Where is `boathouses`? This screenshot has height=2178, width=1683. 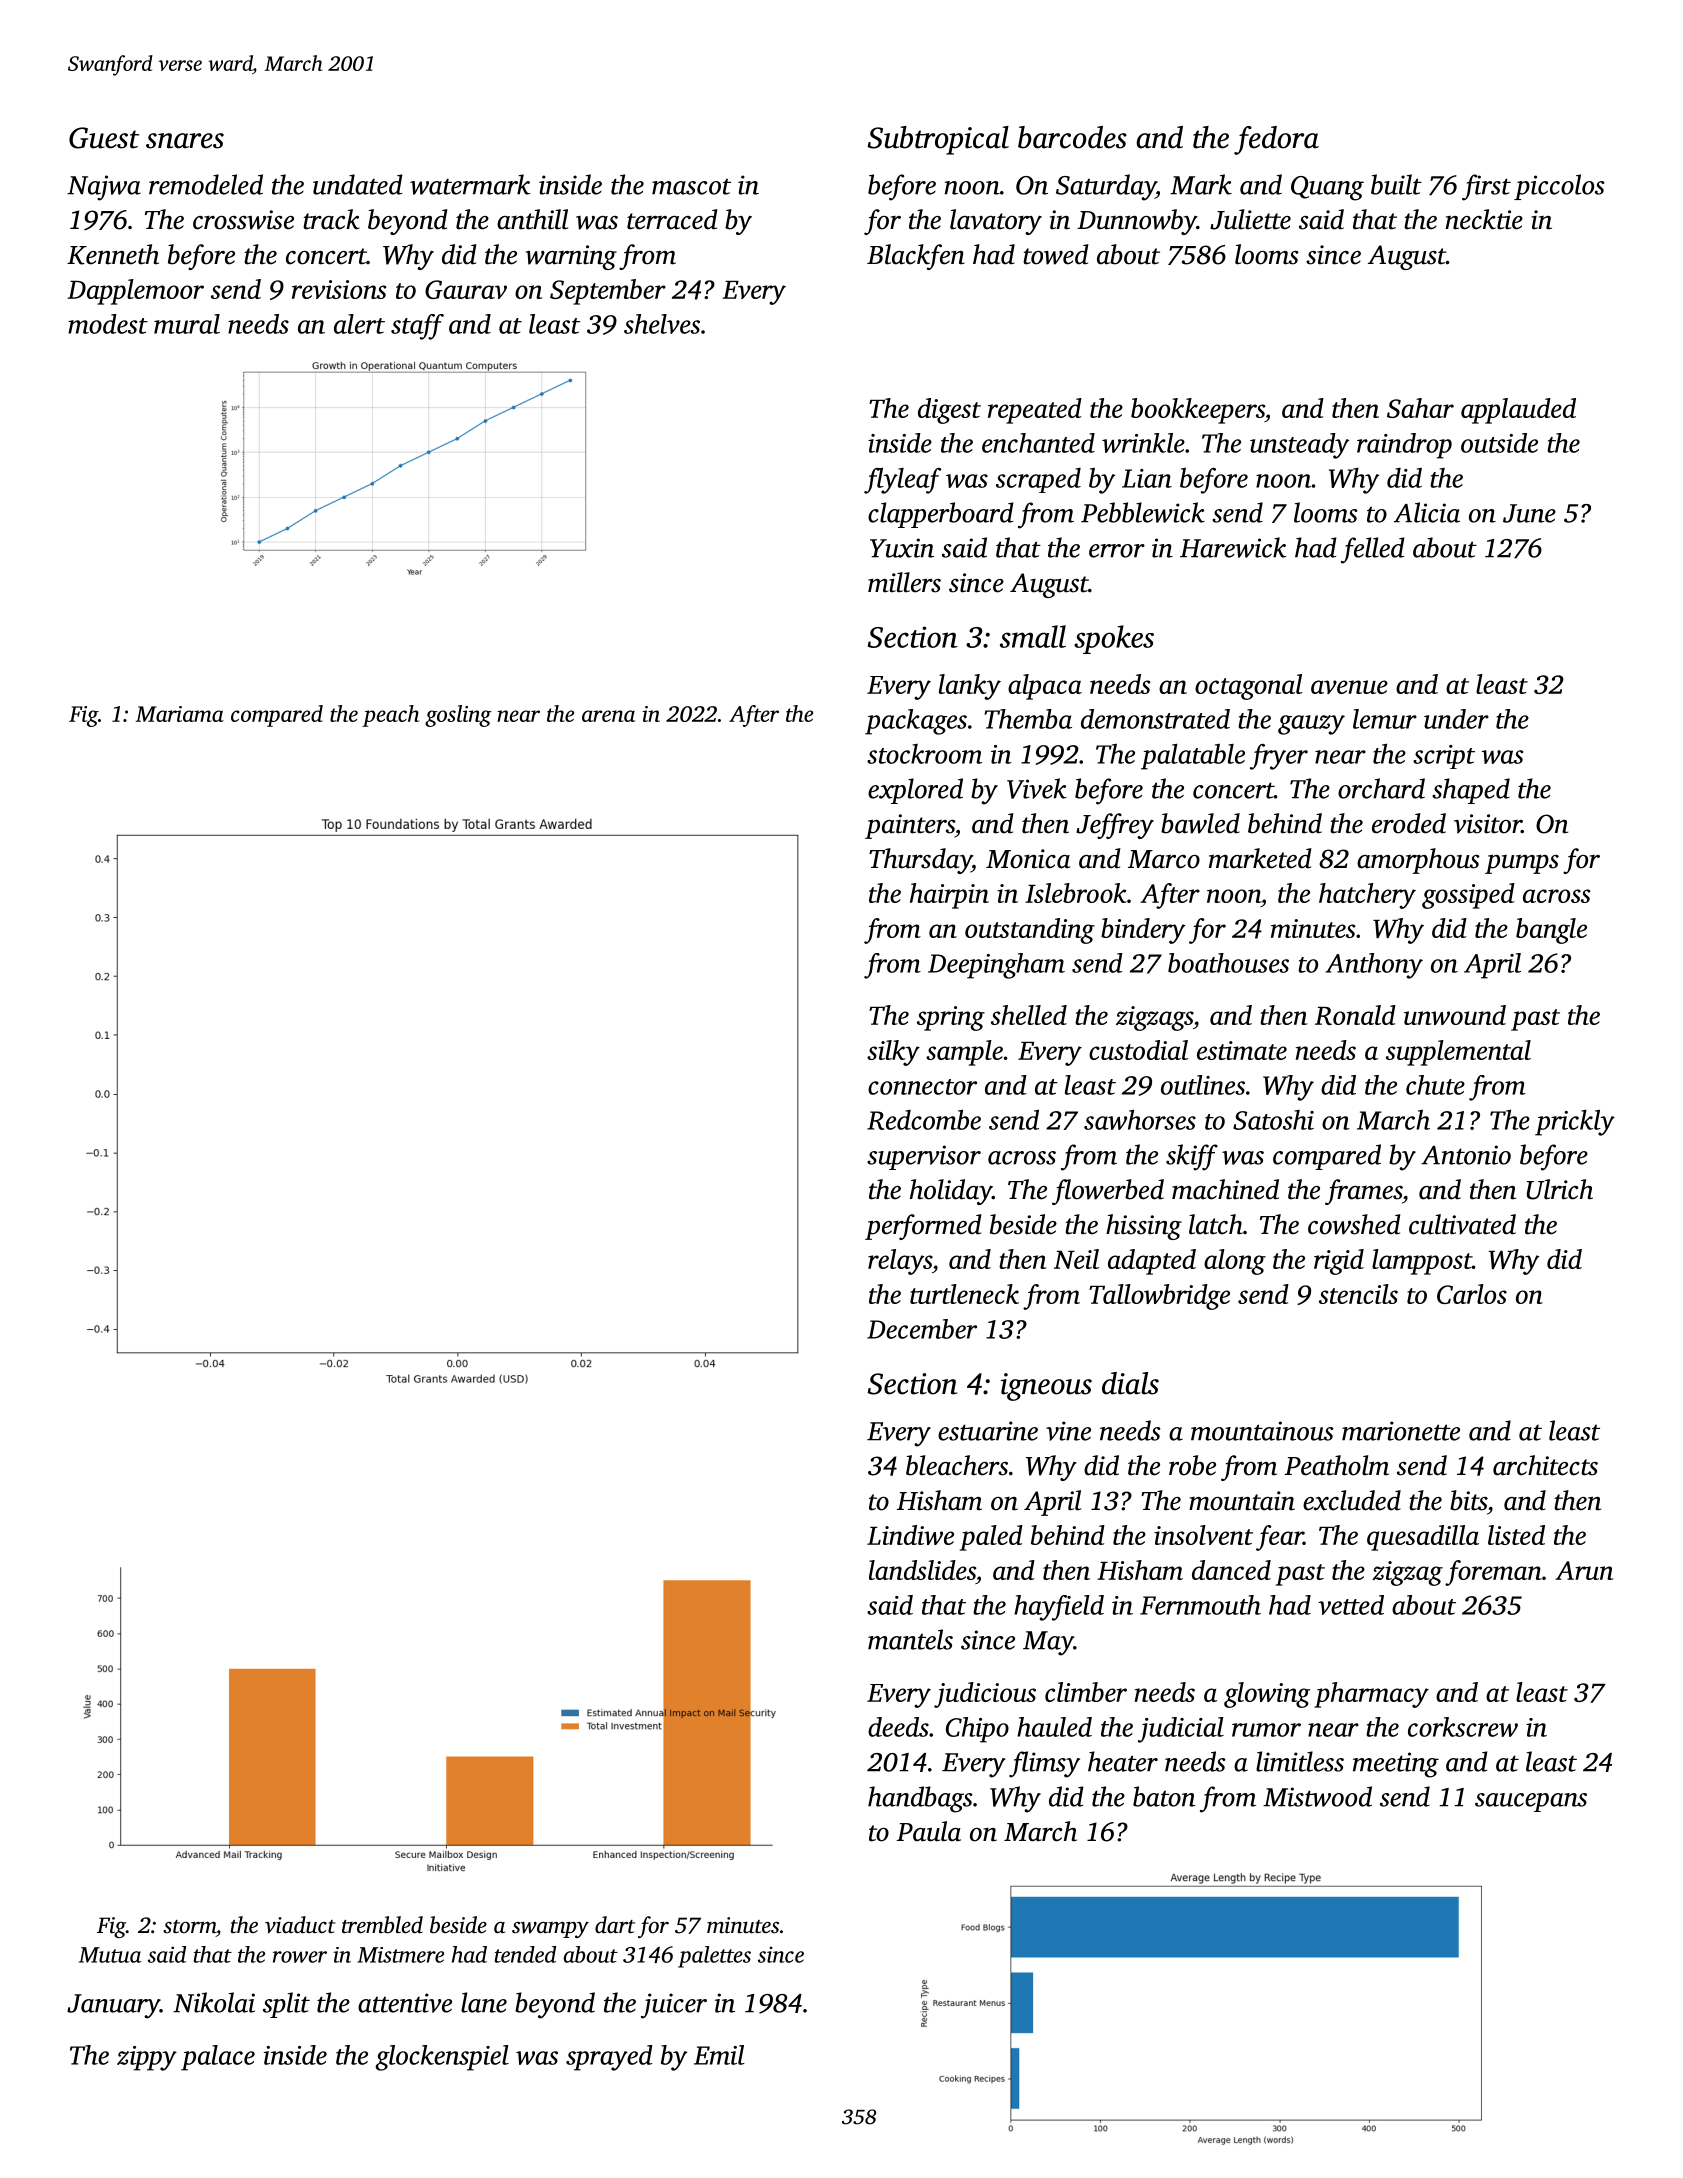 boathouses is located at coordinates (1228, 963).
